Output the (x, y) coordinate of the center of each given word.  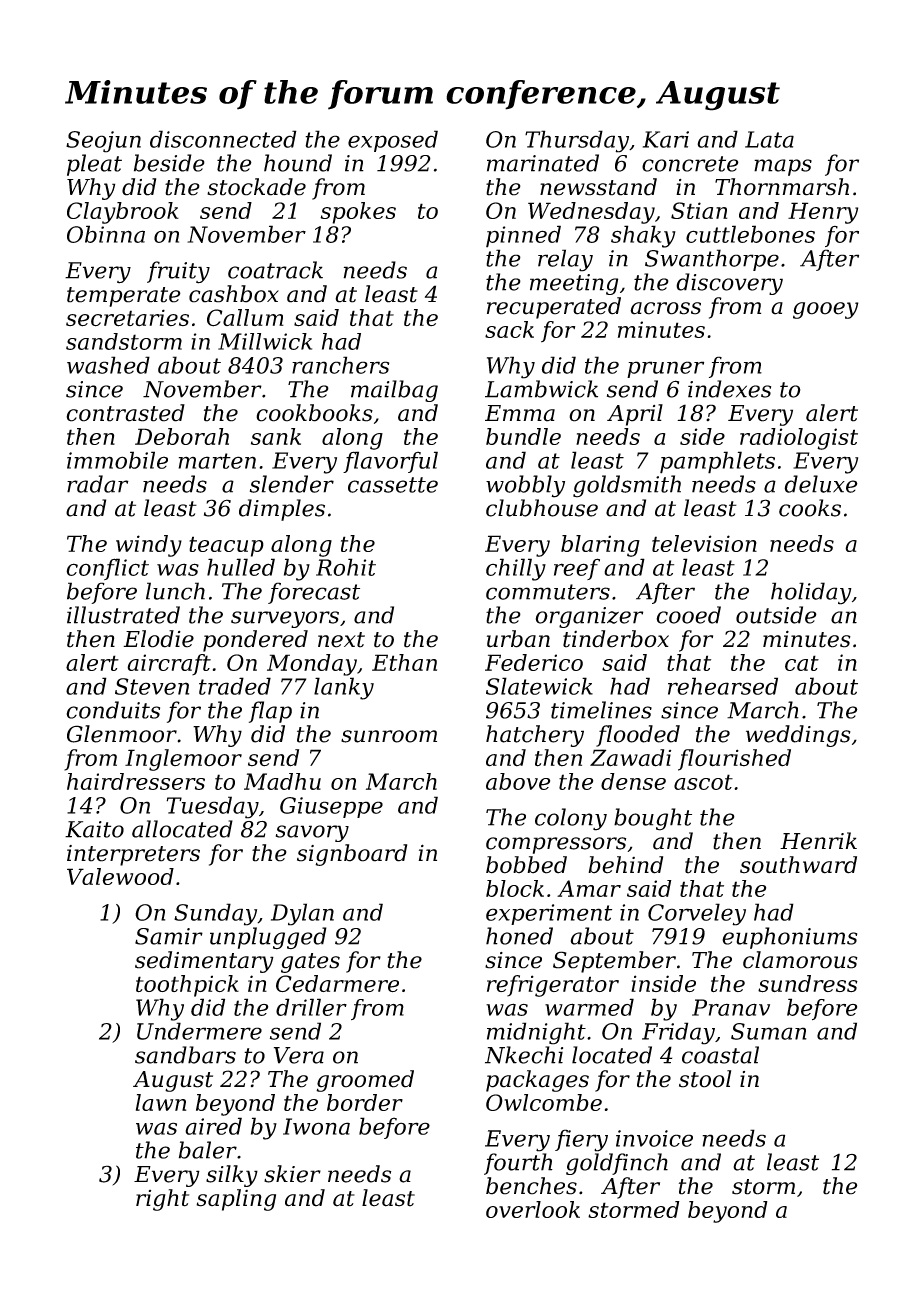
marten (217, 461)
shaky (643, 236)
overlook (533, 1209)
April (635, 415)
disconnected (223, 139)
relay (565, 260)
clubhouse (542, 508)
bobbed (526, 865)
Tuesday (212, 807)
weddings (798, 736)
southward (798, 865)
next (341, 640)
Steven (152, 686)
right (162, 1200)
